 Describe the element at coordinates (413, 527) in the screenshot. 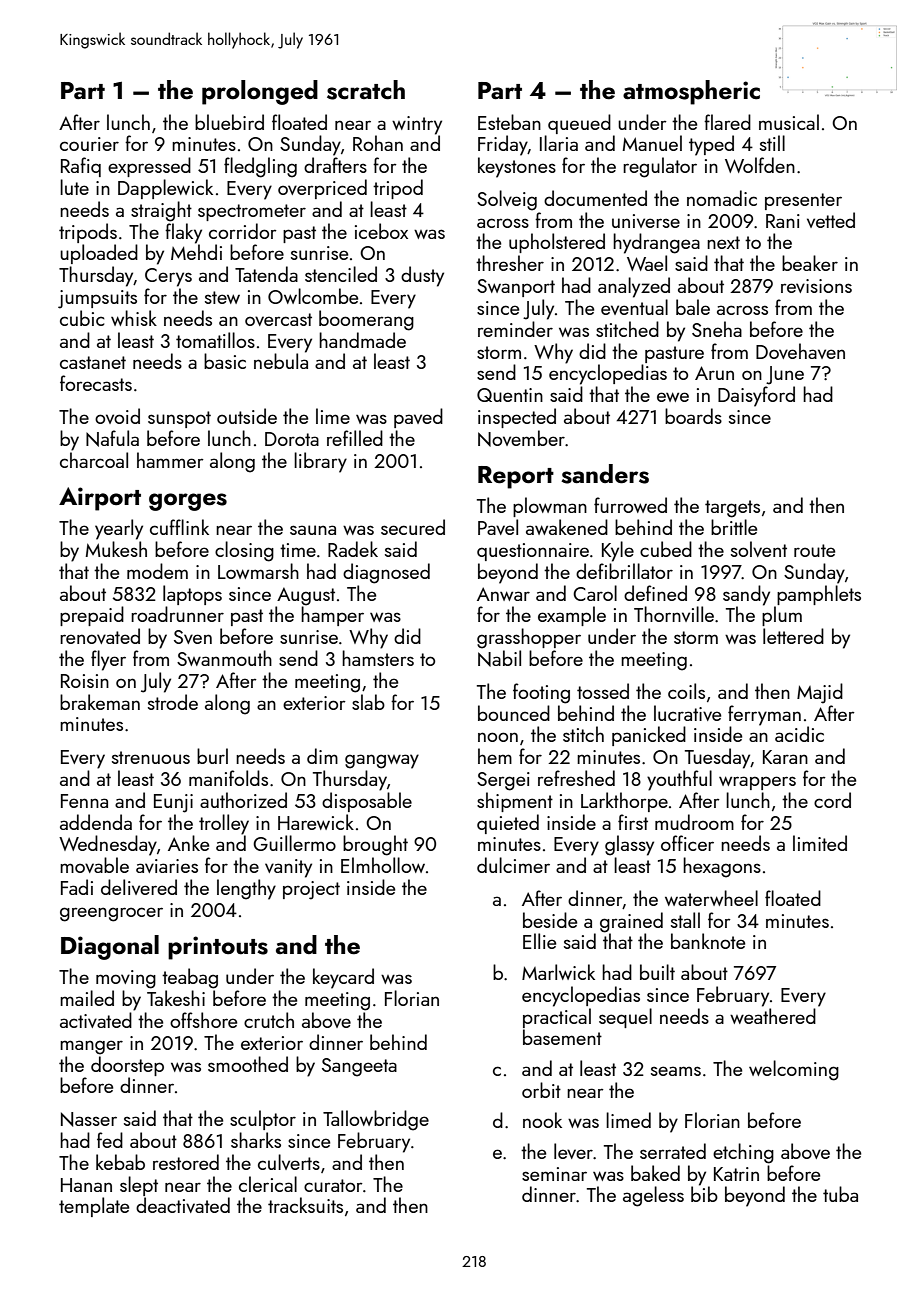

I see `secured` at that location.
